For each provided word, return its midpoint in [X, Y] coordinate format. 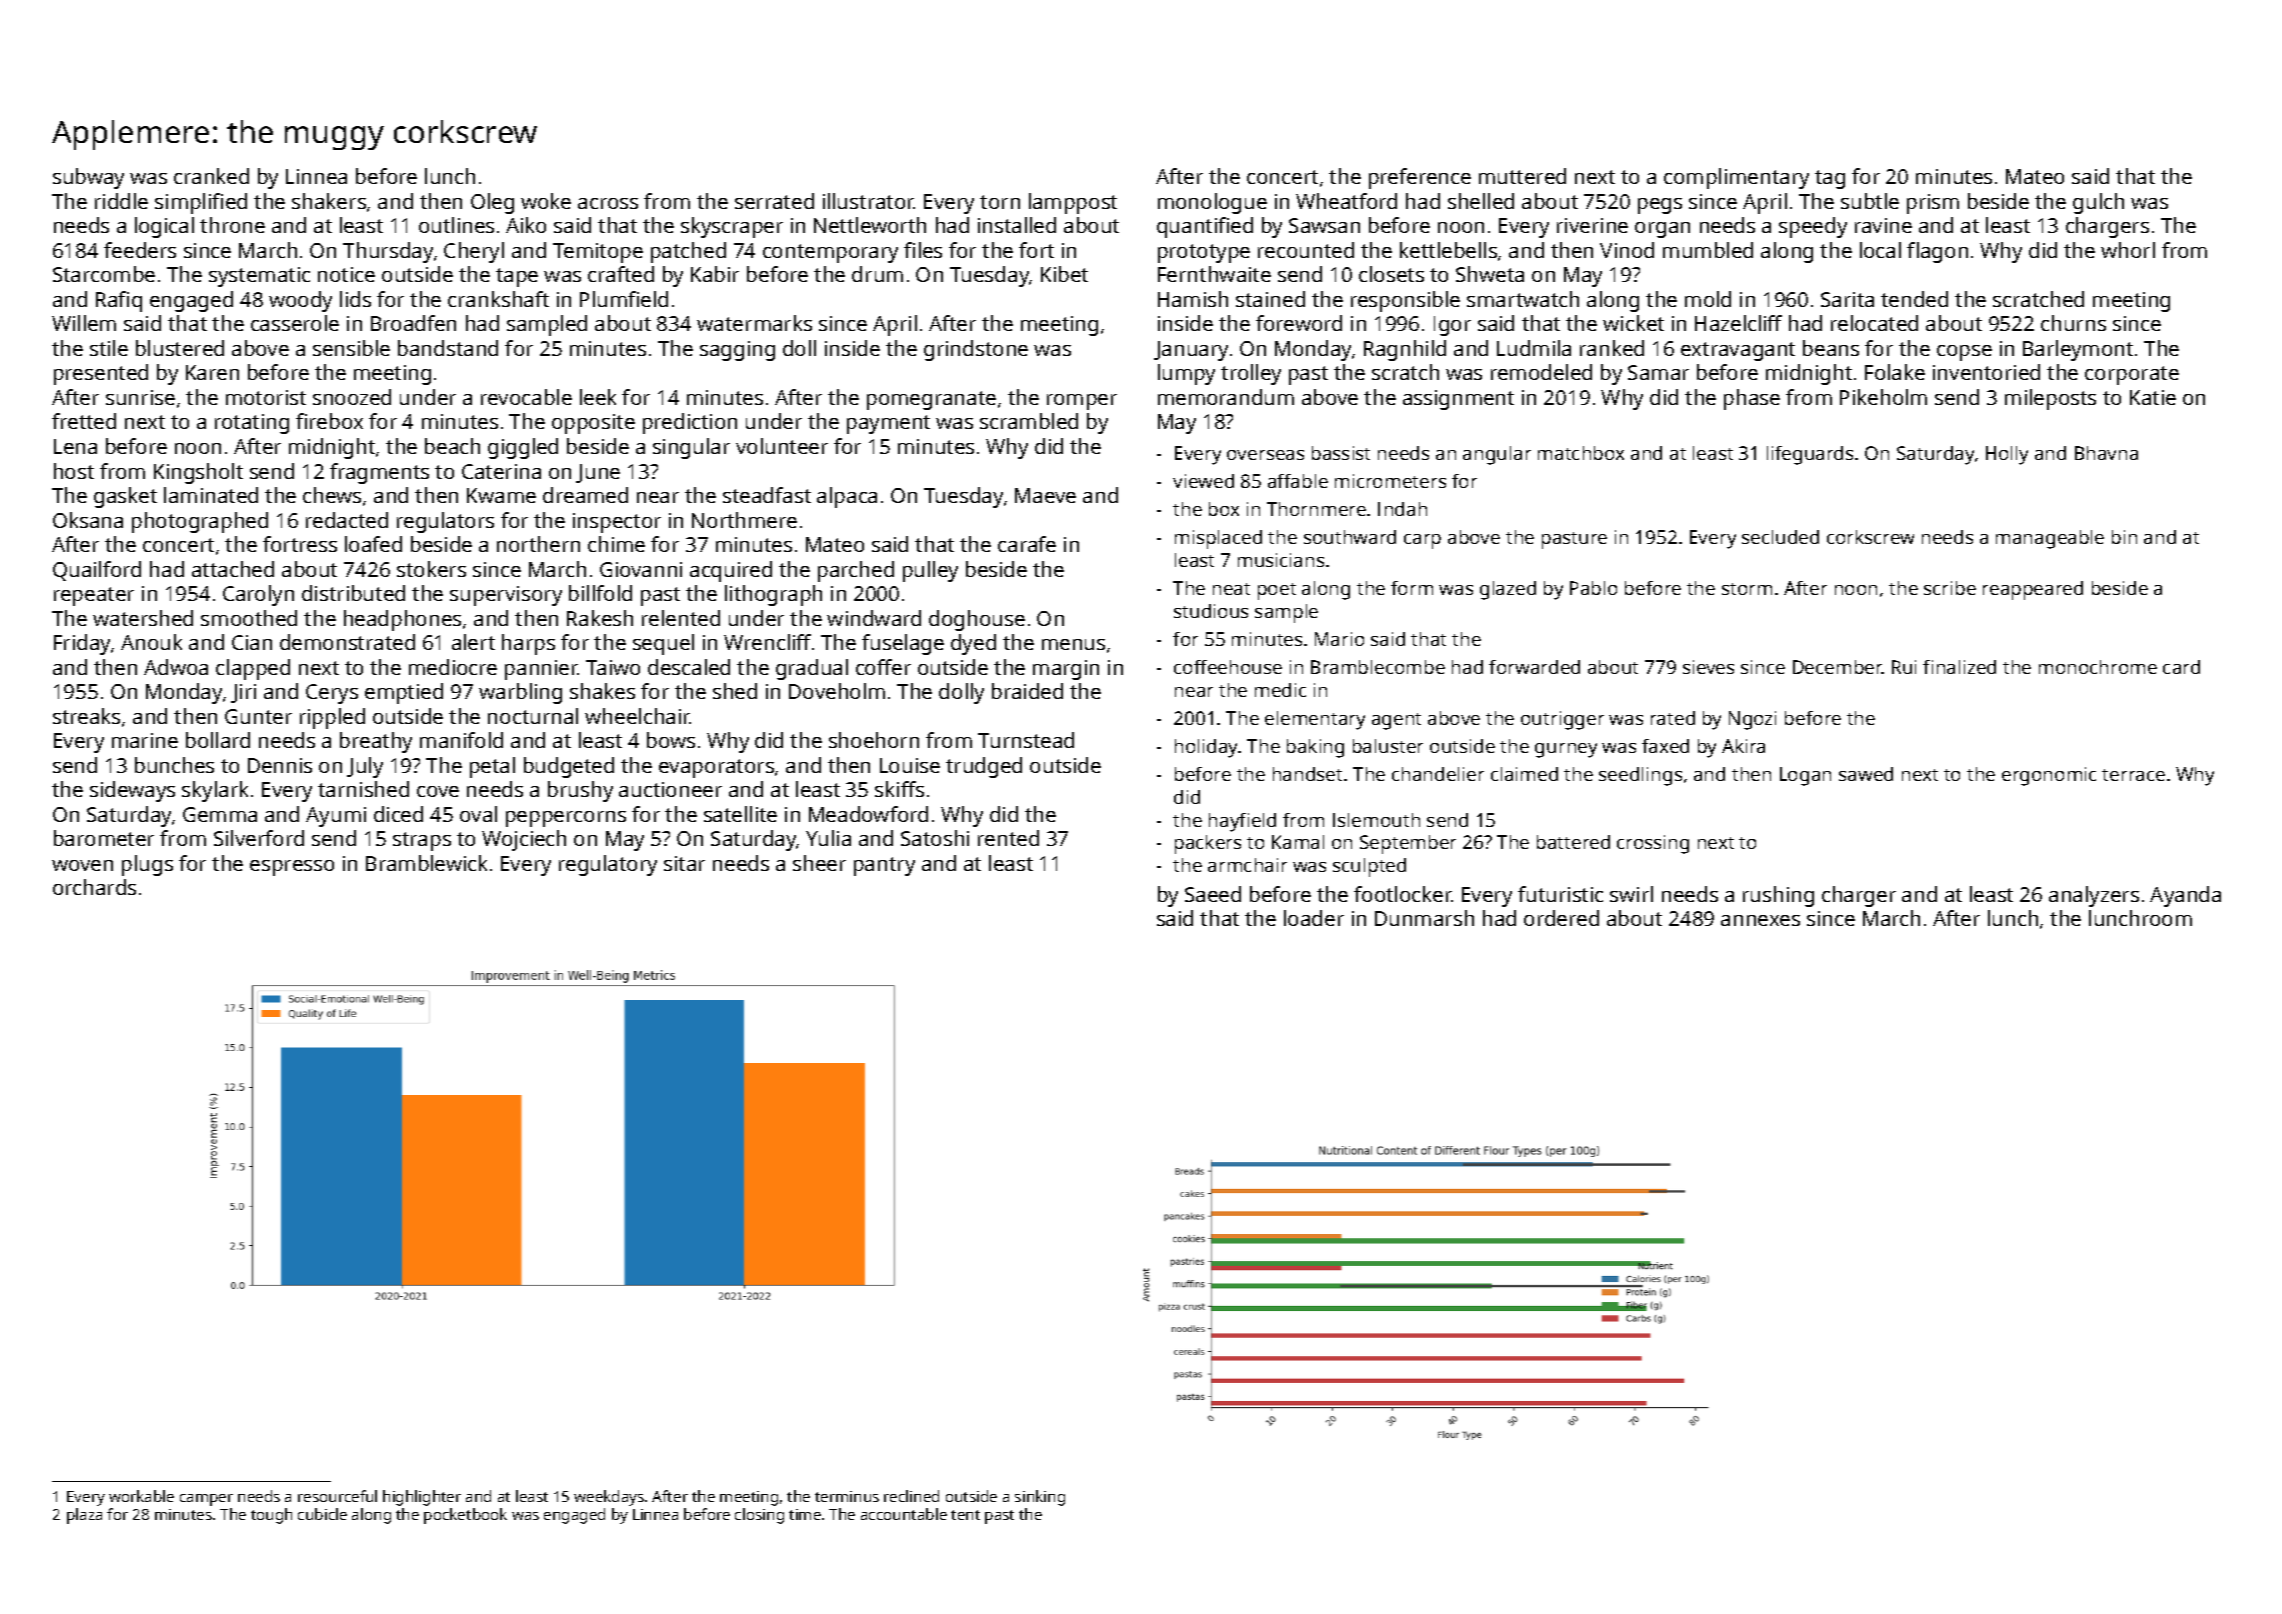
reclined [911, 1496]
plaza [84, 1516]
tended [1914, 299]
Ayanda [2185, 896]
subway [88, 178]
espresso [292, 868]
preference [1420, 178]
